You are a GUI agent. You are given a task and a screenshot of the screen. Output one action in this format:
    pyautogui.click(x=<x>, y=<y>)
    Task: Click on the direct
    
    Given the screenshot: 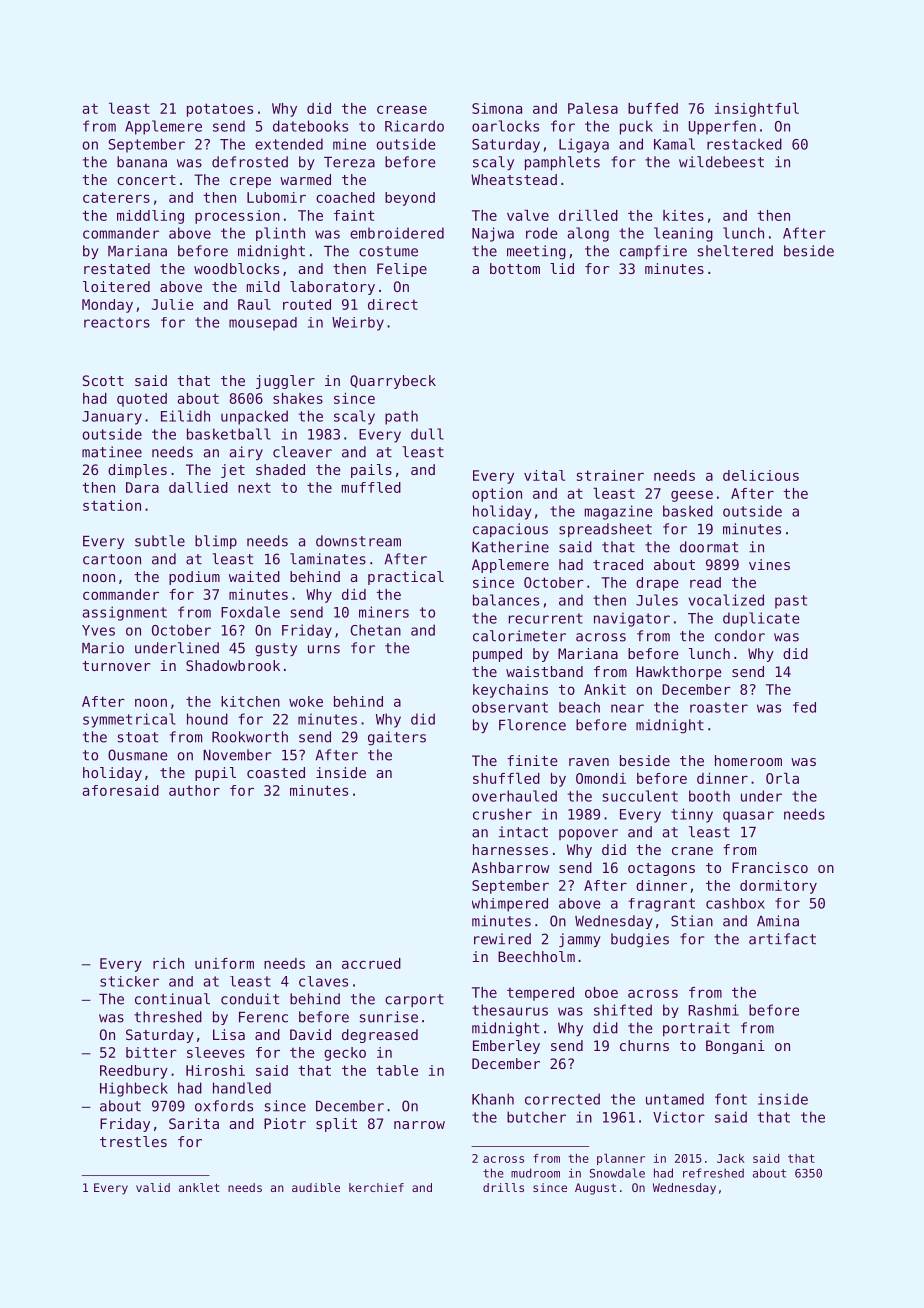 What is the action you would take?
    pyautogui.click(x=393, y=304)
